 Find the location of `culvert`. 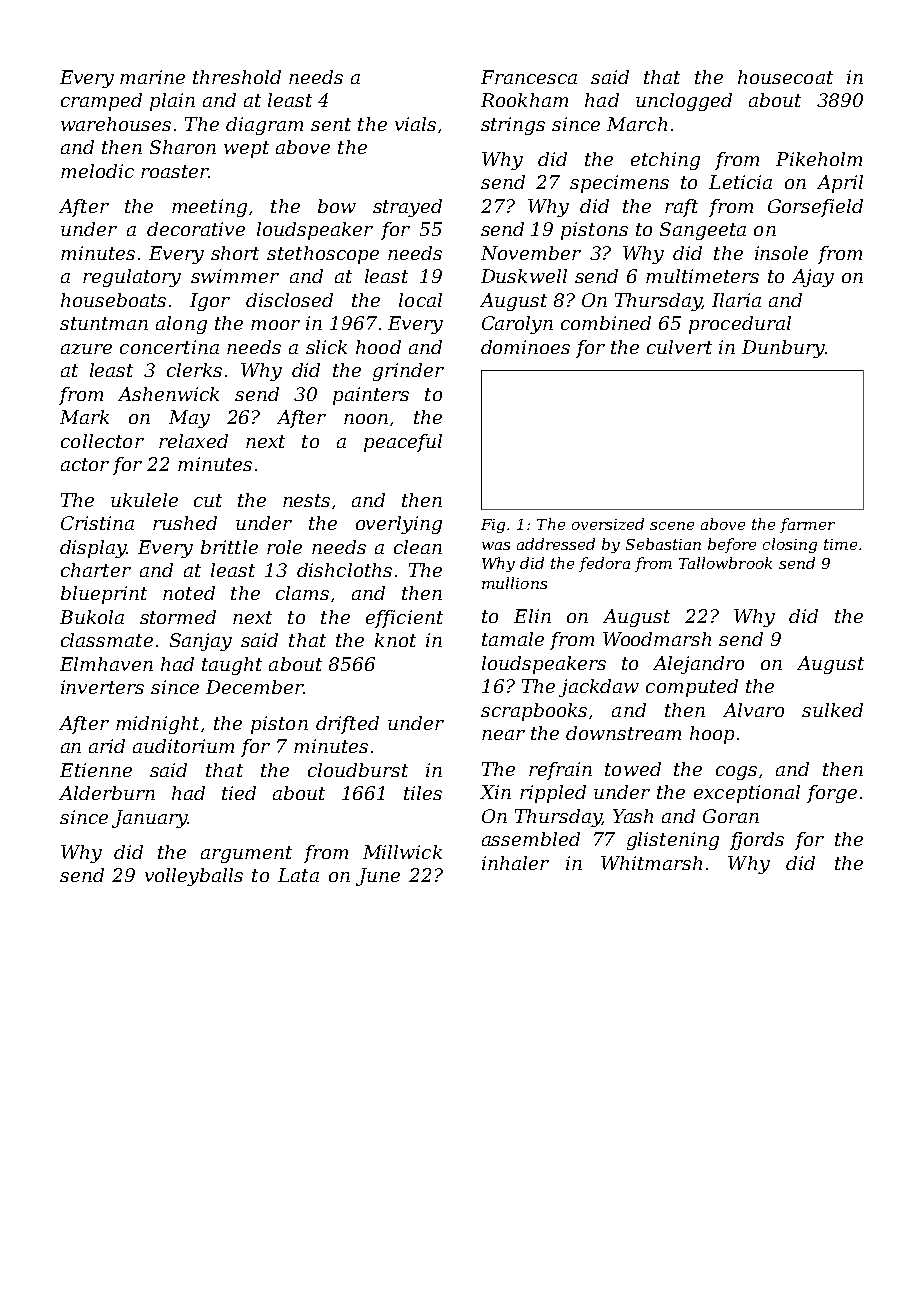

culvert is located at coordinates (679, 347).
